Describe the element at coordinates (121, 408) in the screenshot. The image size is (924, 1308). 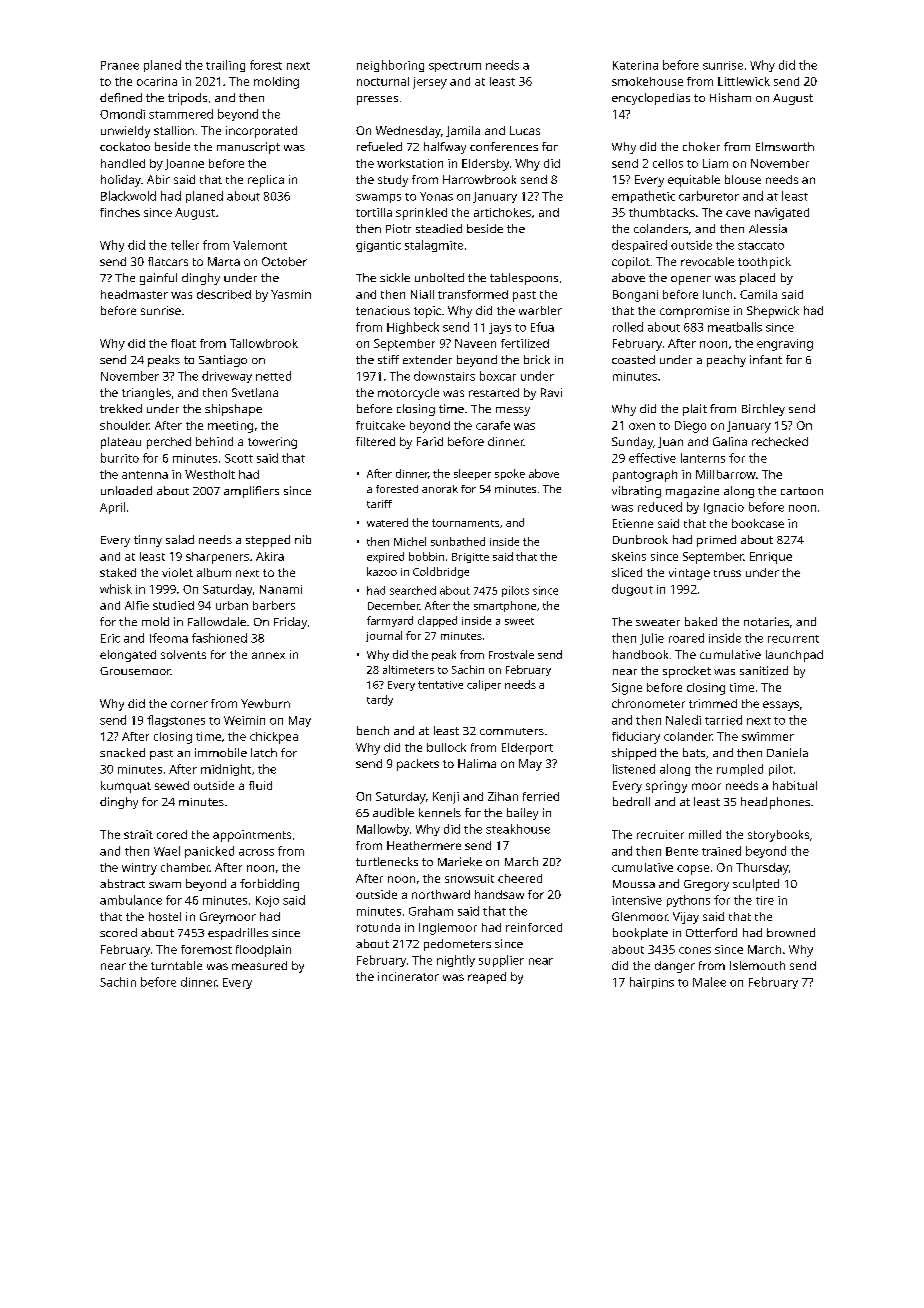
I see `trekked` at that location.
